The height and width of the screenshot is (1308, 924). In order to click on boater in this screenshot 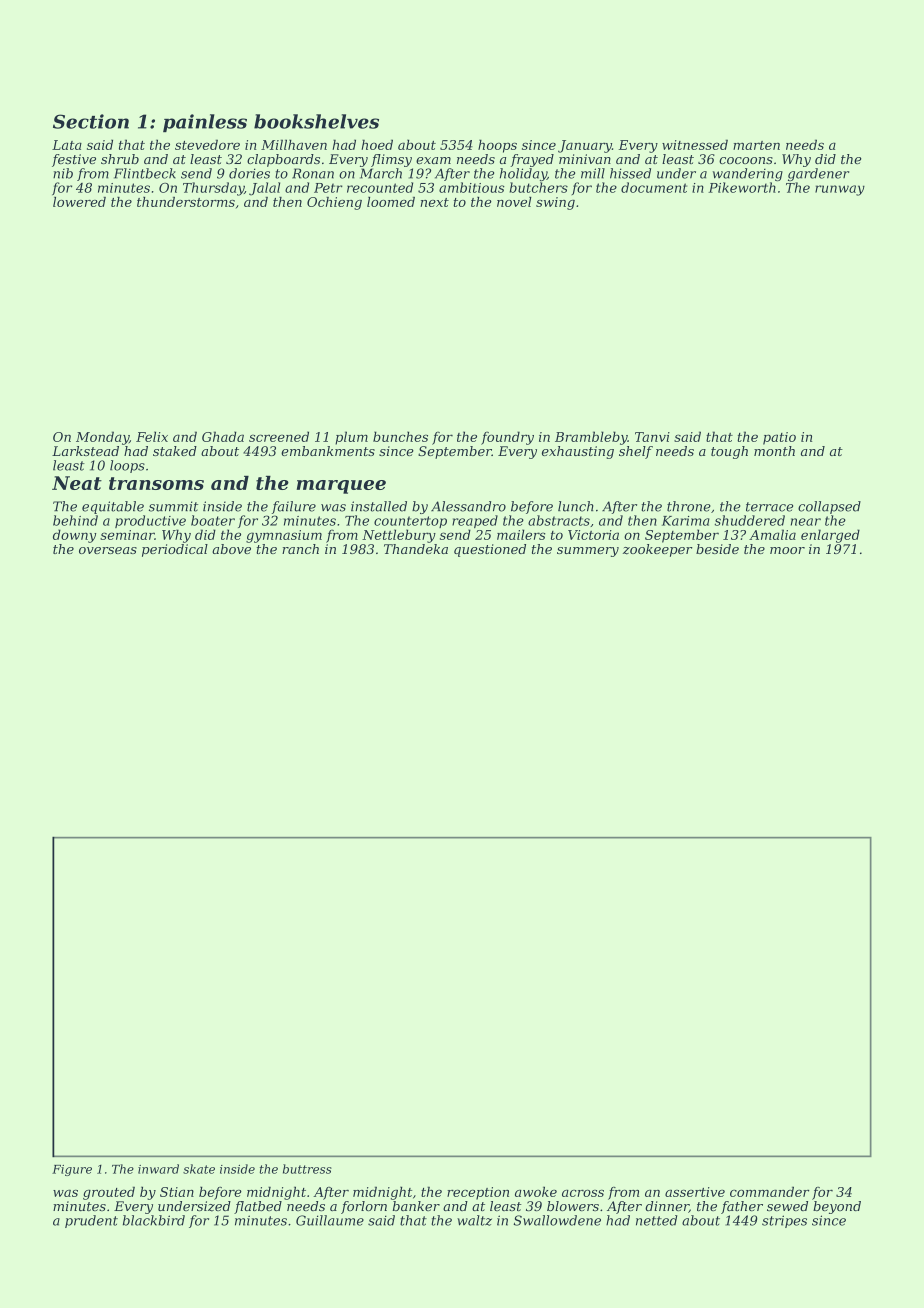, I will do `click(213, 520)`.
